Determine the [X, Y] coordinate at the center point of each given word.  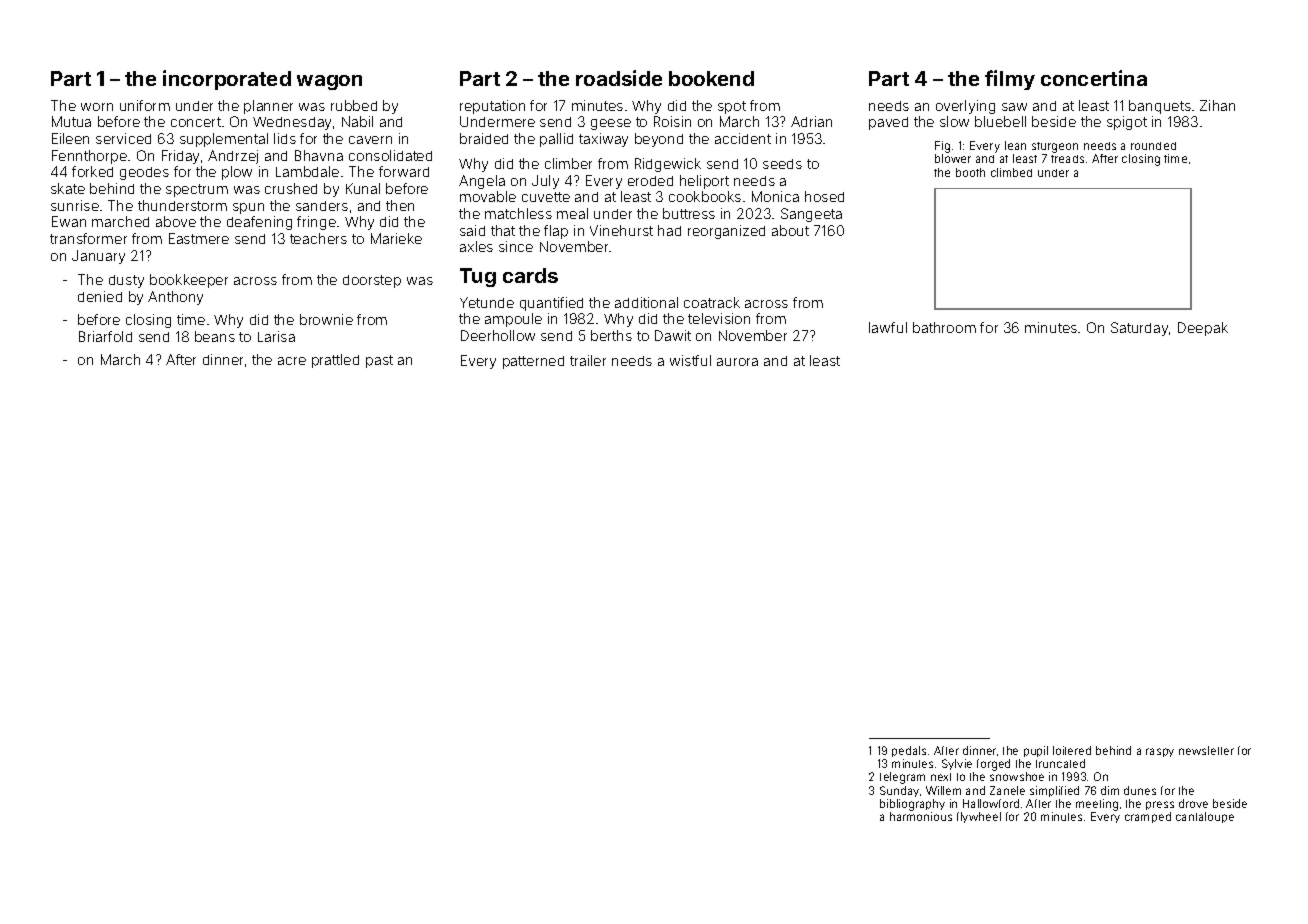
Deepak [1203, 329]
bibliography [912, 805]
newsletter [1206, 750]
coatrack [712, 302]
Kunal [363, 188]
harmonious [921, 816]
